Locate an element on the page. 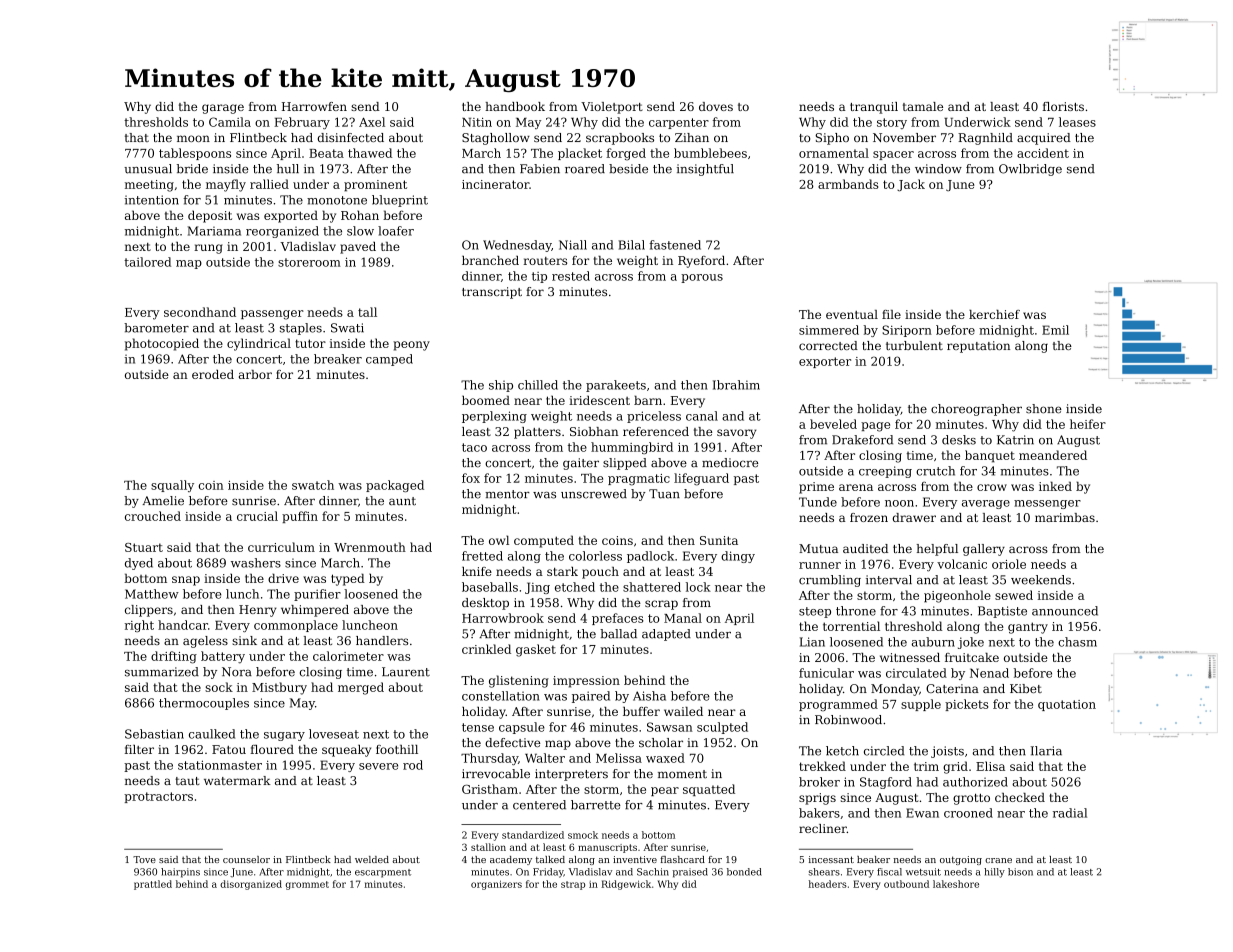  barrette is located at coordinates (596, 805).
